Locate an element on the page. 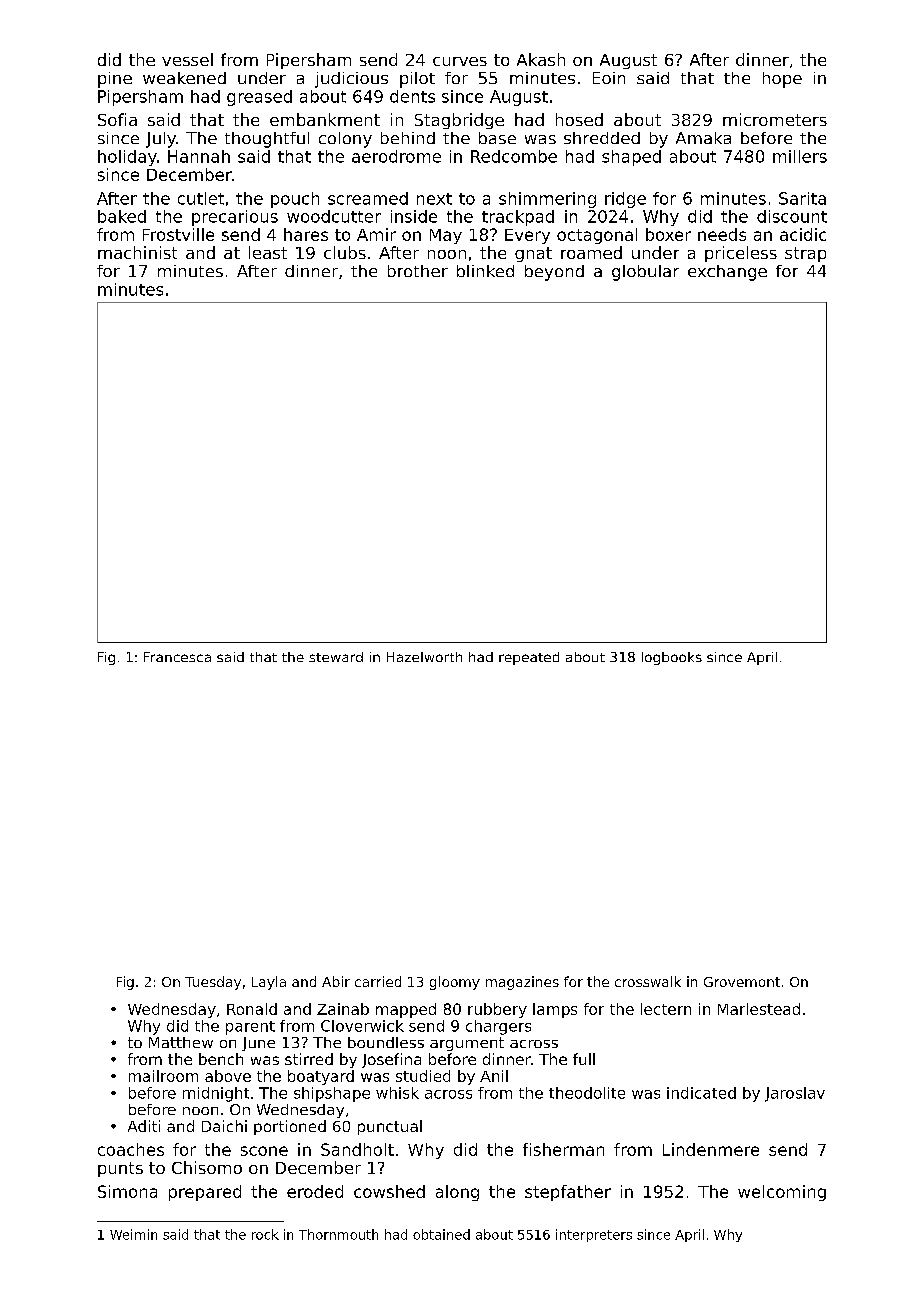  repeated is located at coordinates (529, 658).
